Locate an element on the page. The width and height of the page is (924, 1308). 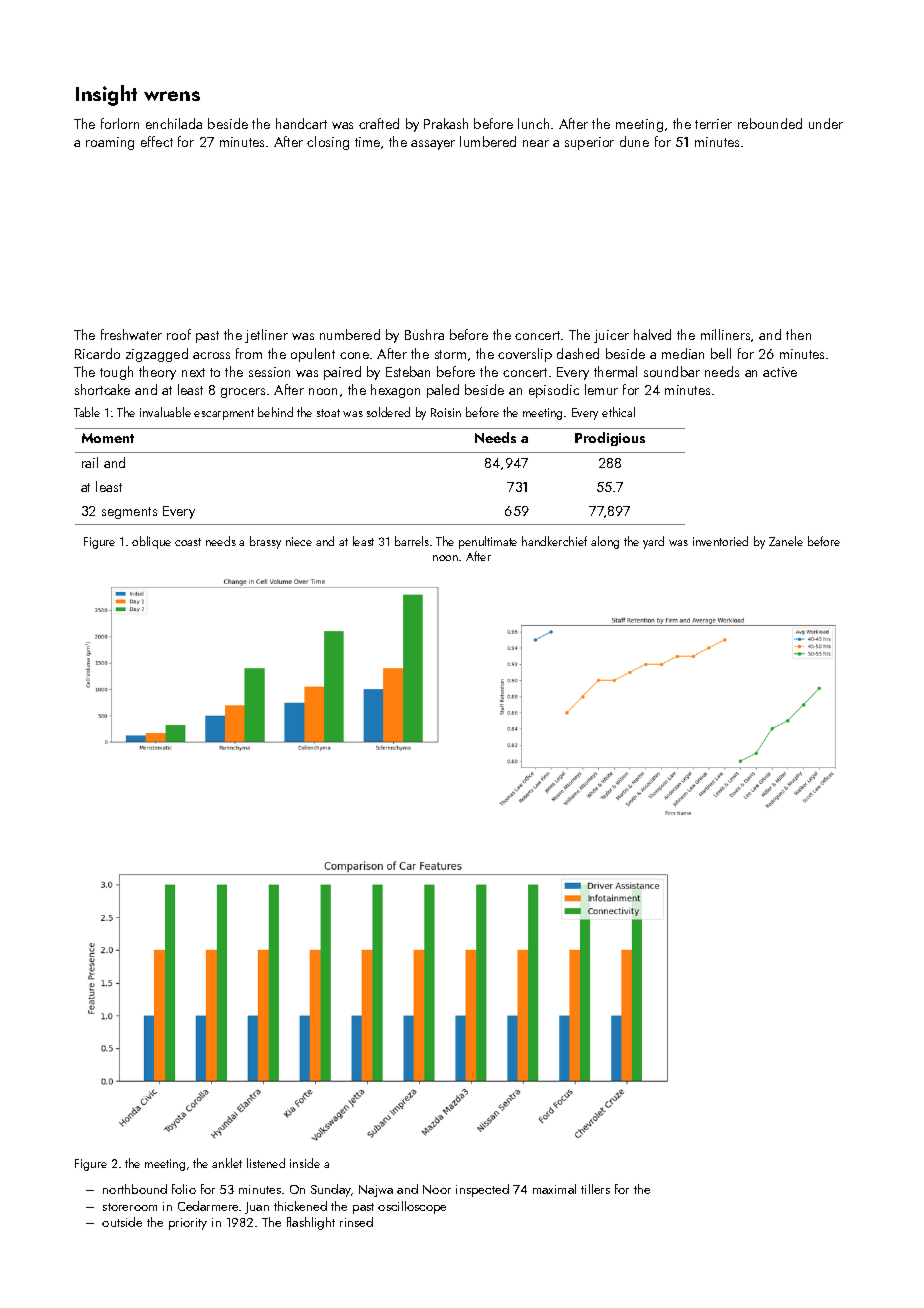
rebounded is located at coordinates (770, 123).
